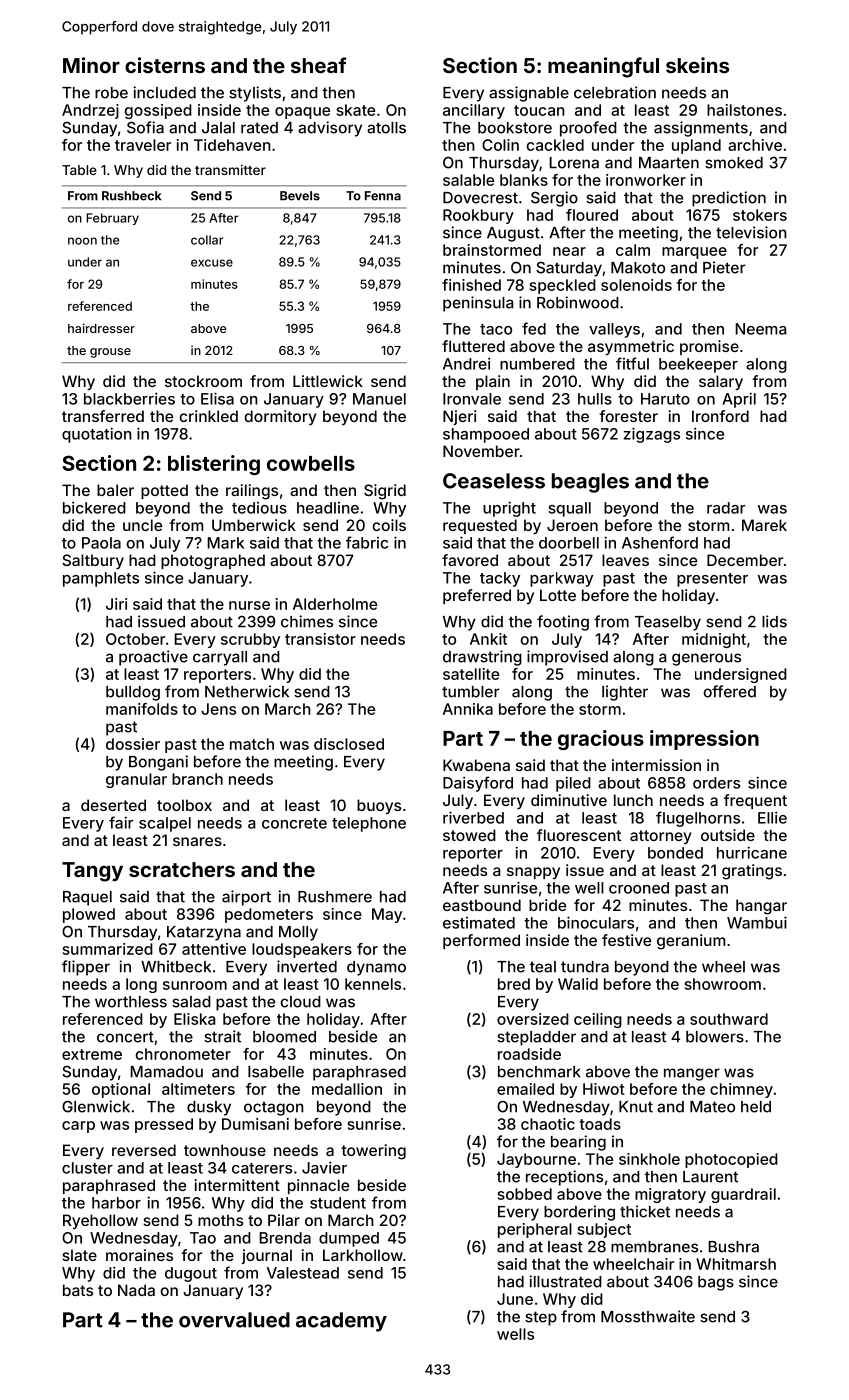 Image resolution: width=849 pixels, height=1400 pixels. I want to click on journal, so click(266, 1256).
